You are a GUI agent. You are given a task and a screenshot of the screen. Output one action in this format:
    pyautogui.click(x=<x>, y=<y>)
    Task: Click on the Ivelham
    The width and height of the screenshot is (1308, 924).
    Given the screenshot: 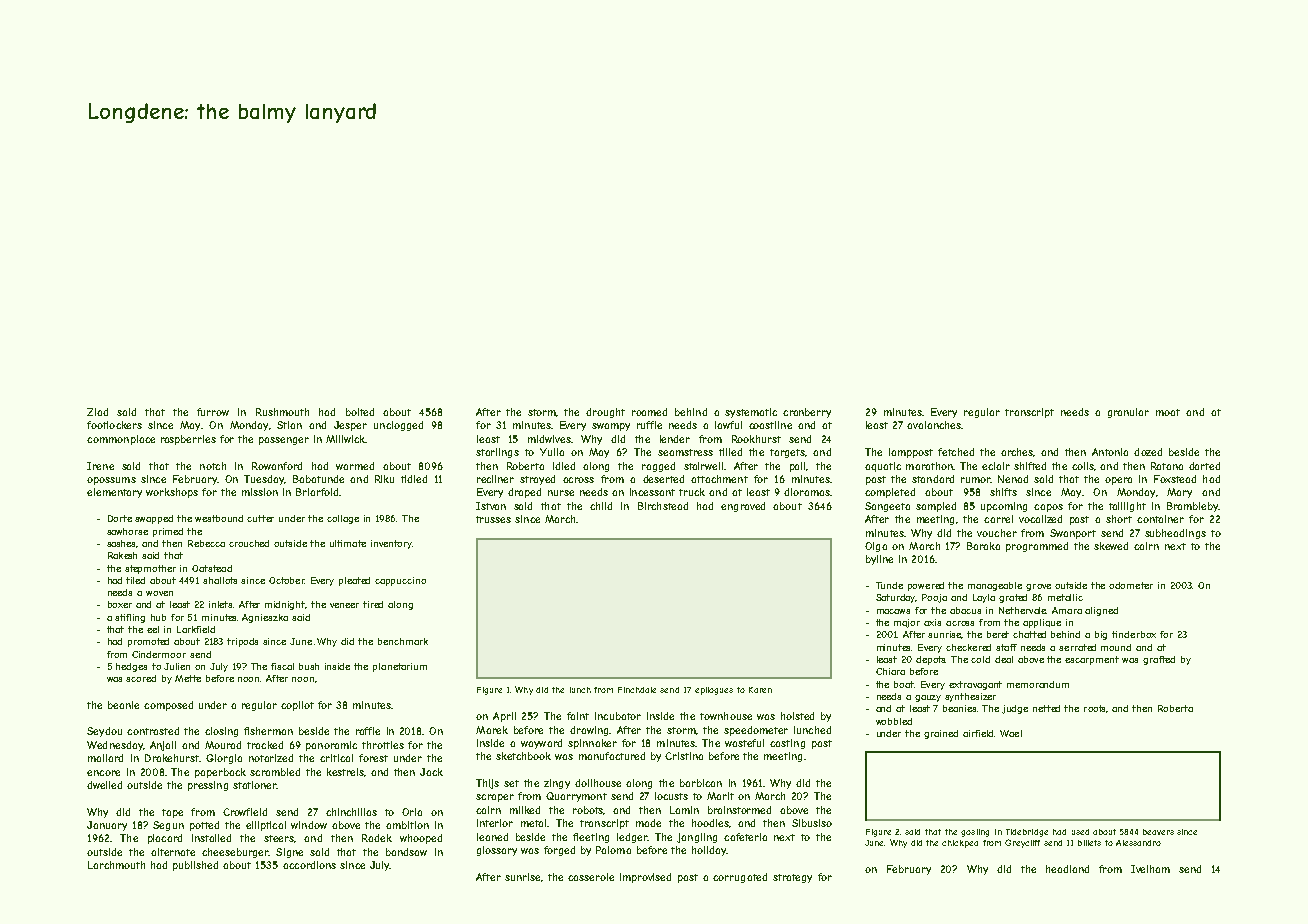 What is the action you would take?
    pyautogui.click(x=1150, y=869)
